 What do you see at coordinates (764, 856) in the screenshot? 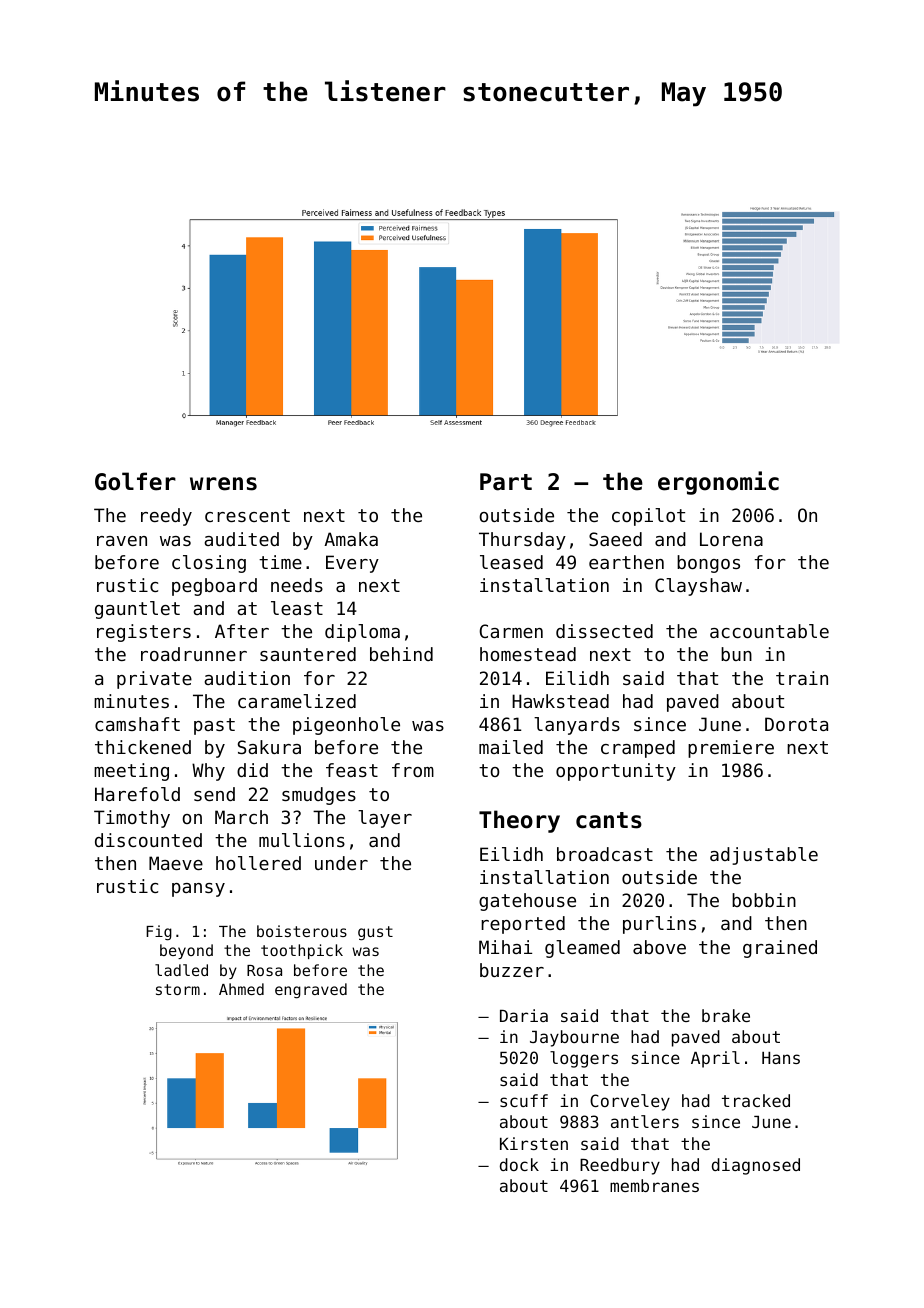
I see `adjustable` at bounding box center [764, 856].
